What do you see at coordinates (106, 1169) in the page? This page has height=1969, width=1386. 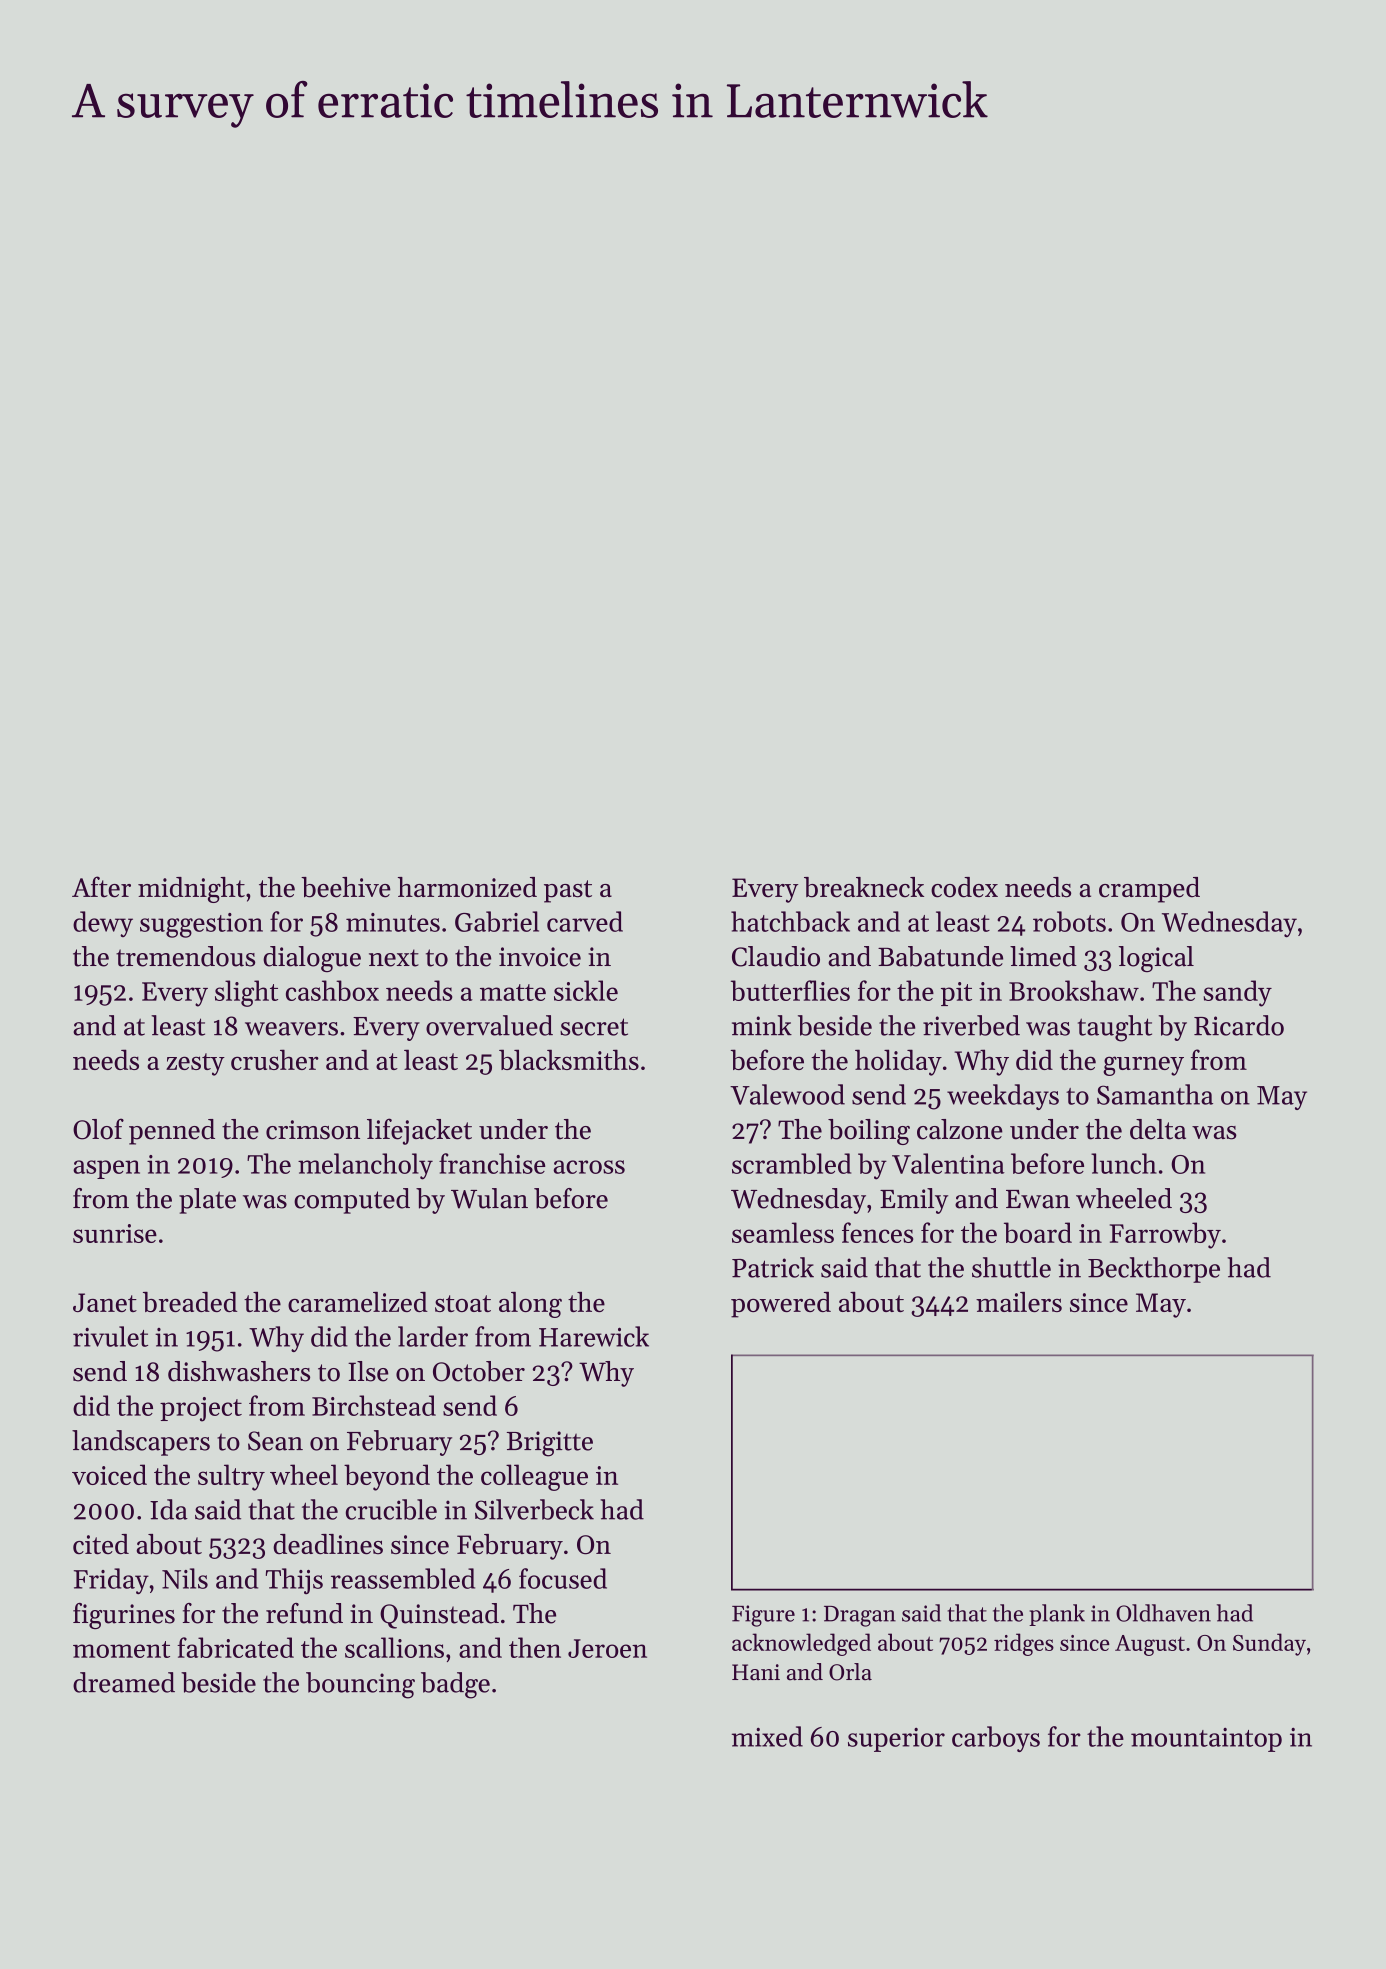 I see `aspen` at bounding box center [106, 1169].
